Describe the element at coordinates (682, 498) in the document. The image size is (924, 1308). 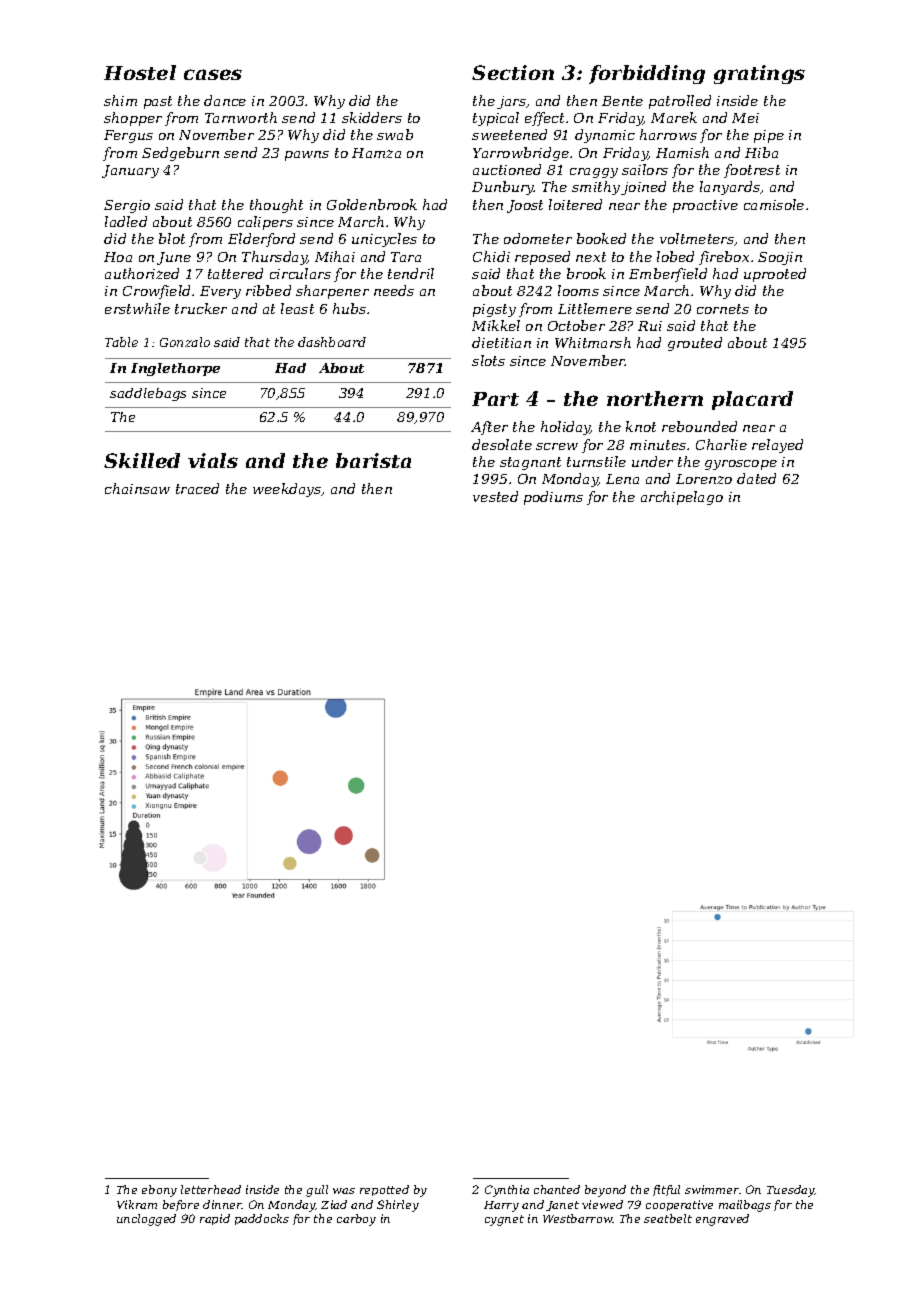
I see `archipelago` at that location.
